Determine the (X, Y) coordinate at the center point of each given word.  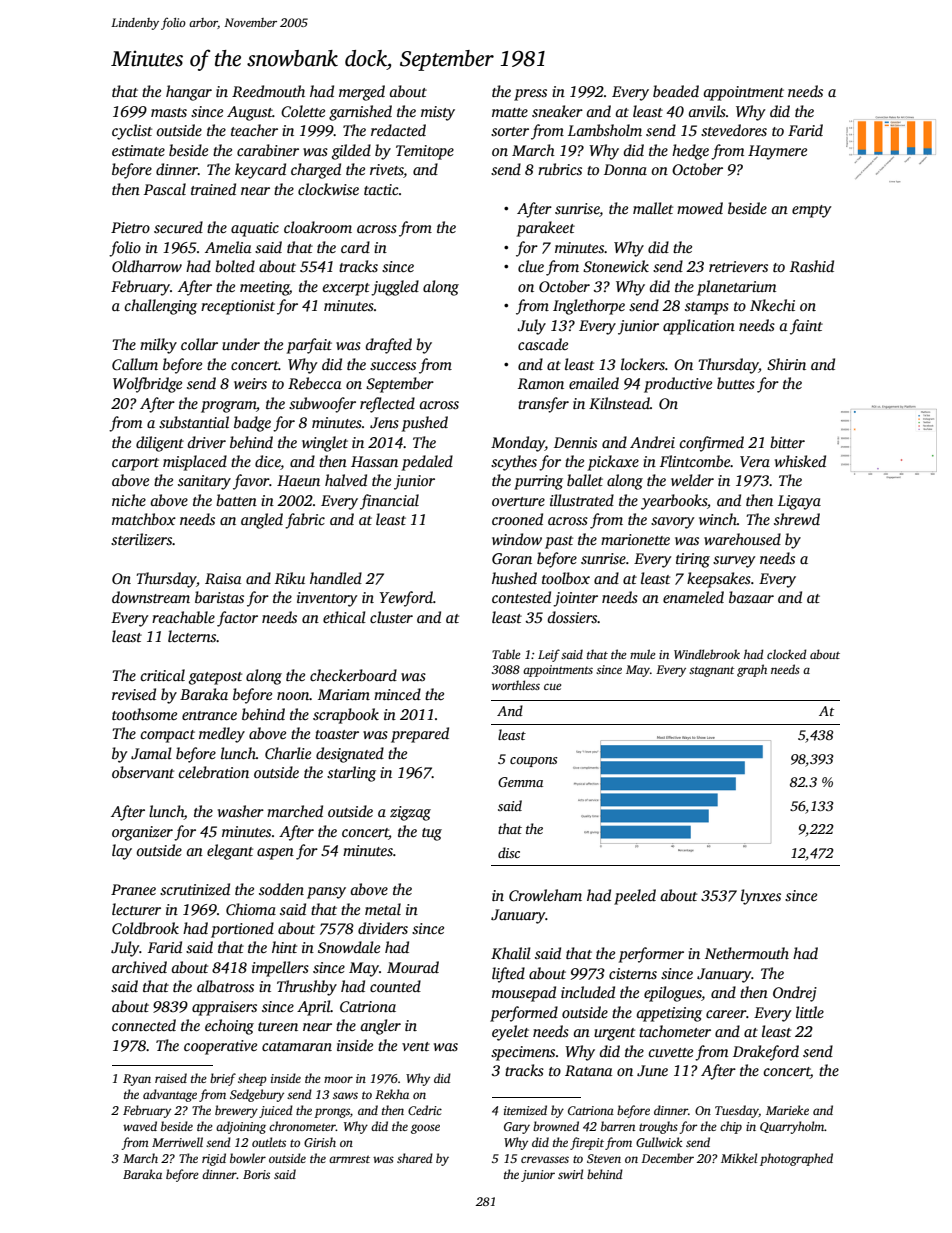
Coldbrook (145, 928)
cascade (543, 344)
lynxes (761, 897)
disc (509, 852)
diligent (160, 444)
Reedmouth (268, 91)
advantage (170, 1095)
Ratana (589, 1070)
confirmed (711, 444)
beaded (676, 91)
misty (438, 113)
